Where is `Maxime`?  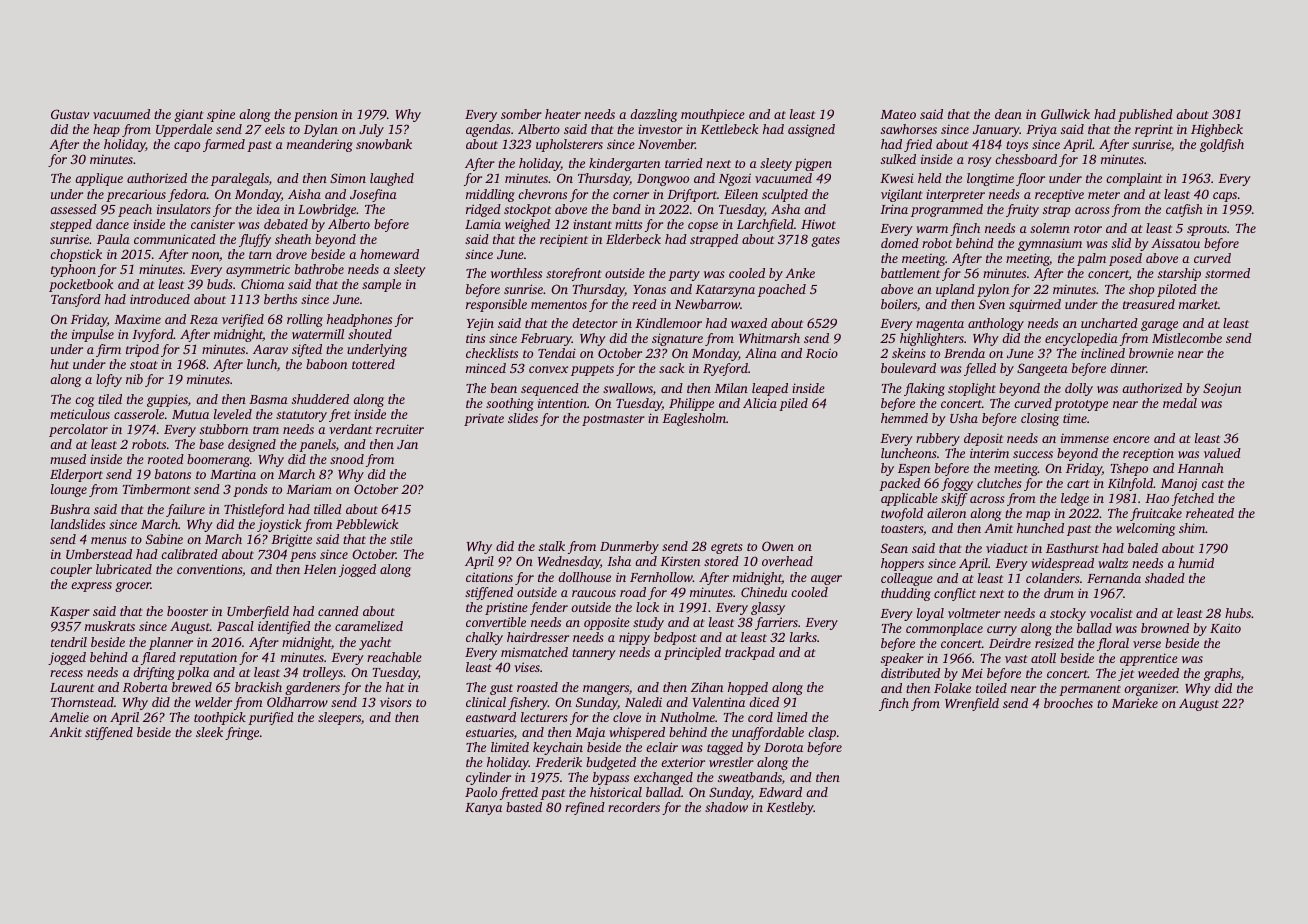 Maxime is located at coordinates (137, 319).
